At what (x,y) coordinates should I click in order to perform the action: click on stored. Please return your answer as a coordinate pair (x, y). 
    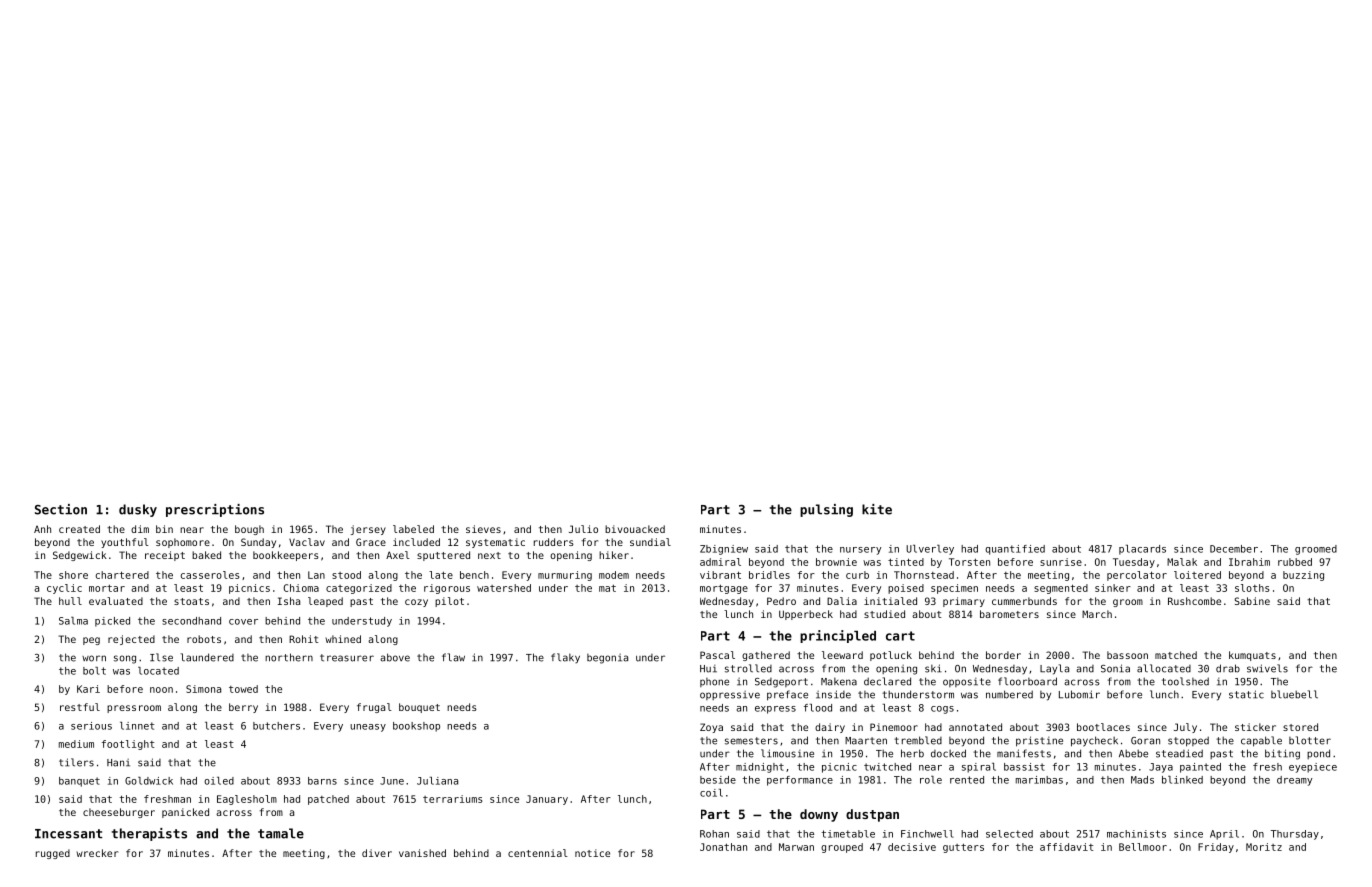
    Looking at the image, I should click on (1300, 727).
